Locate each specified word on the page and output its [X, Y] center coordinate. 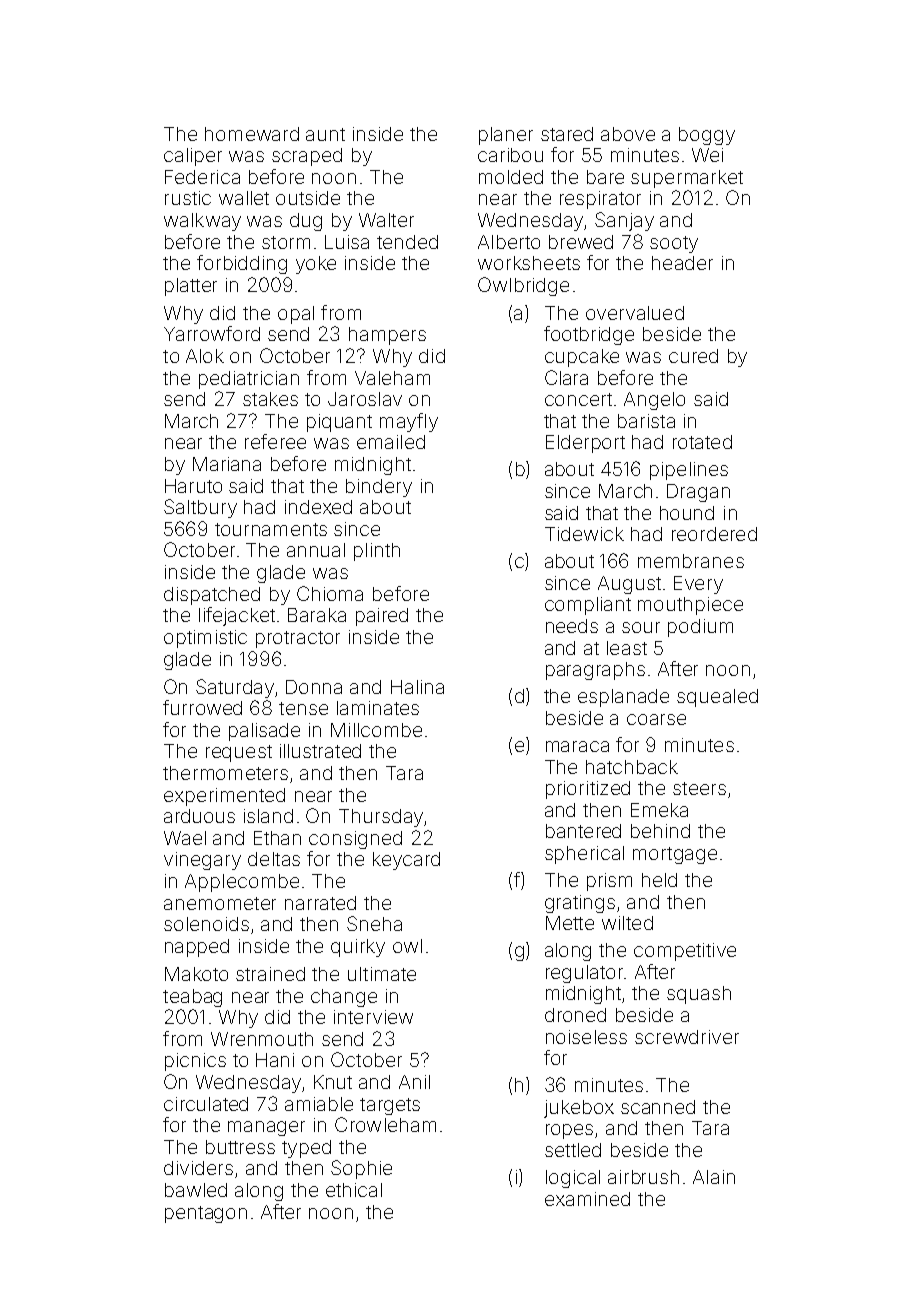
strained [270, 974]
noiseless [586, 1037]
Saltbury [200, 508]
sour [641, 627]
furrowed [202, 707]
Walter [386, 220]
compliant [588, 606]
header [682, 263]
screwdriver [687, 1037]
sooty [674, 244]
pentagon [206, 1214]
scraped [307, 157]
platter [191, 287]
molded [511, 177]
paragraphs [595, 671]
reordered [714, 534]
